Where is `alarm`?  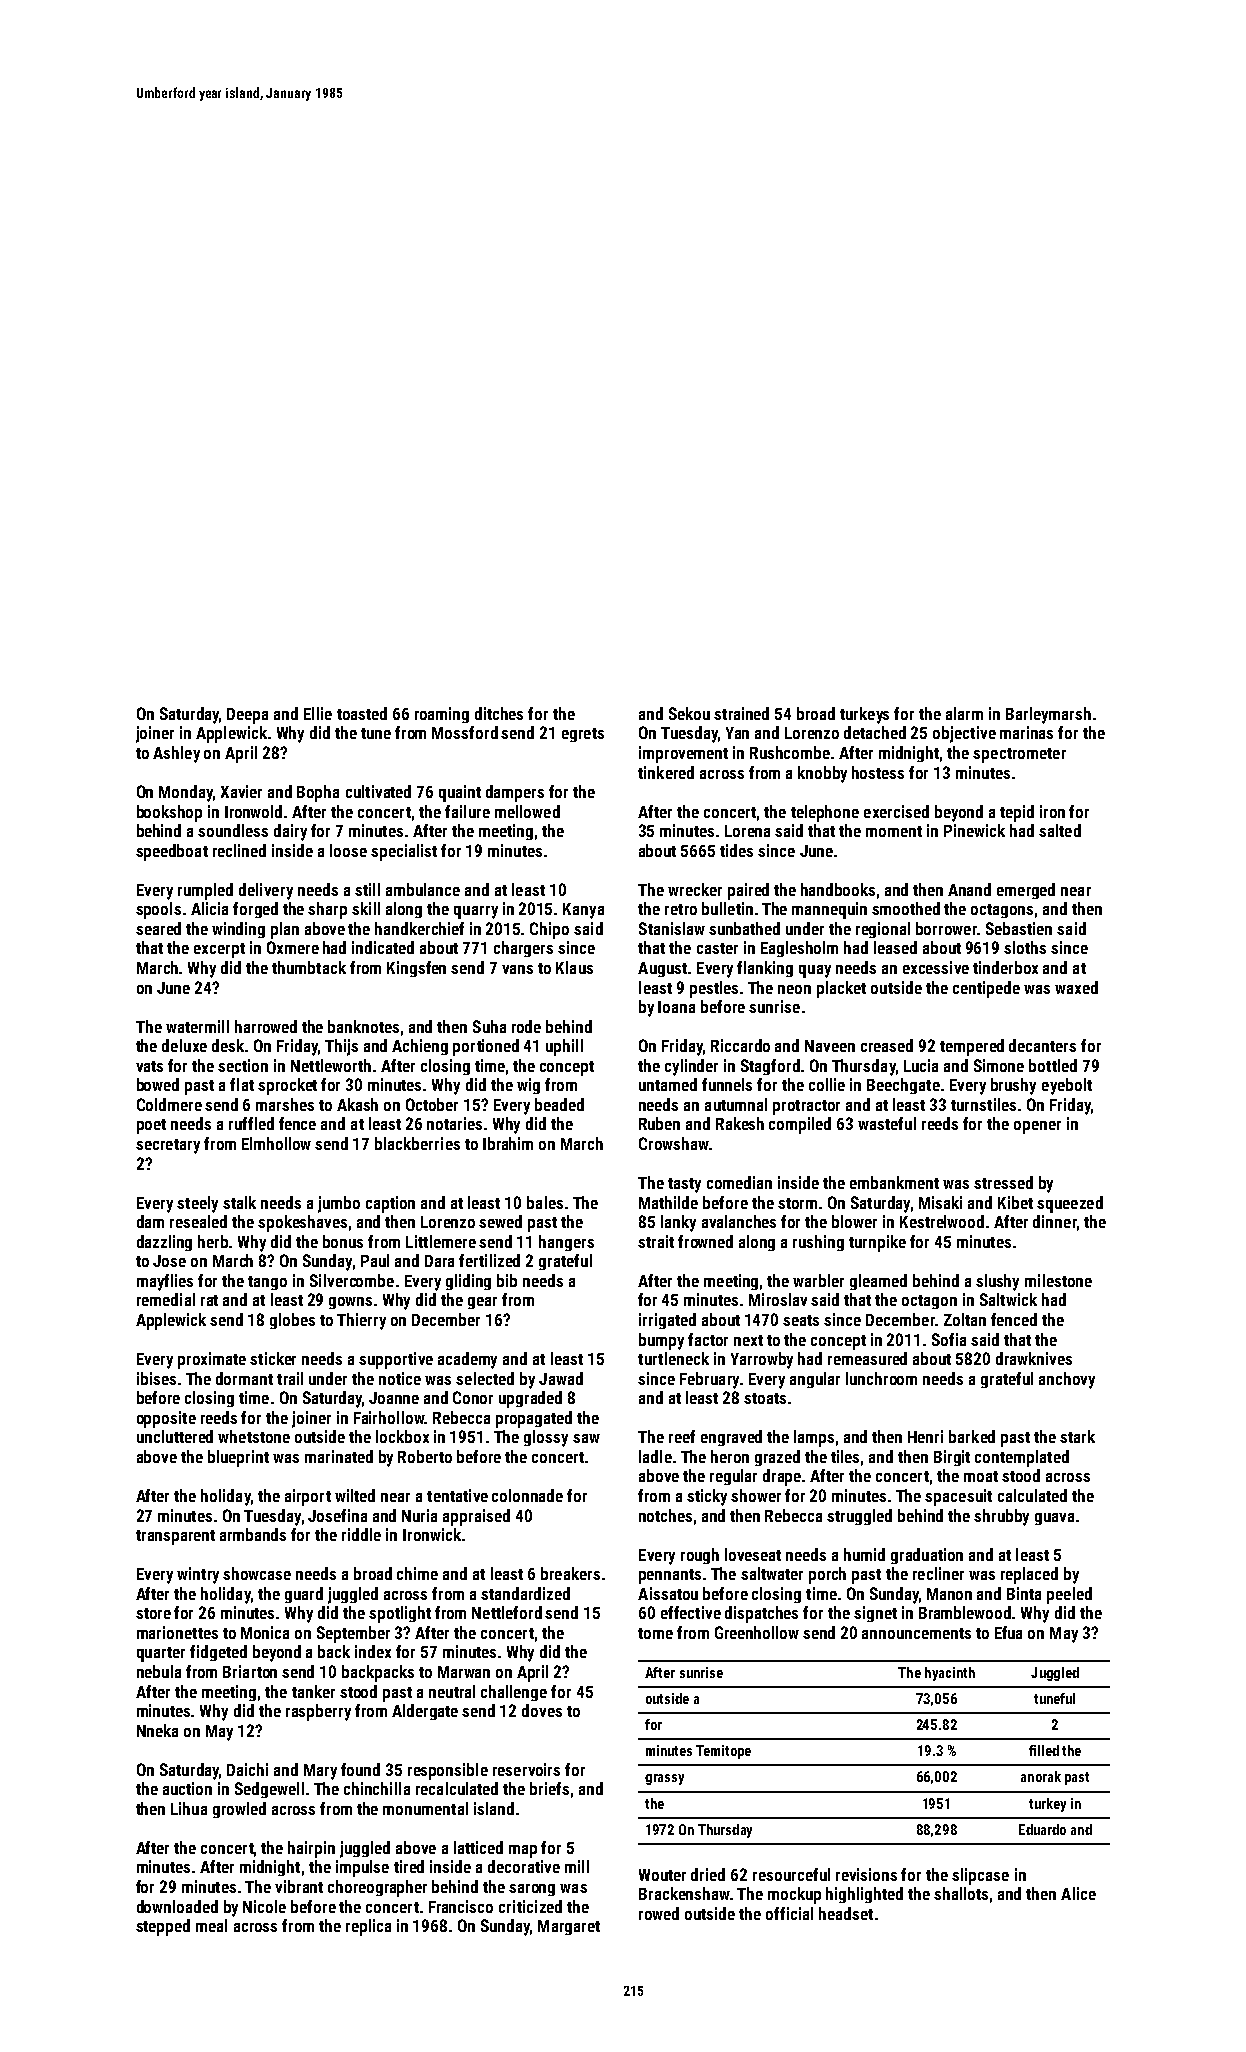
alarm is located at coordinates (964, 713).
